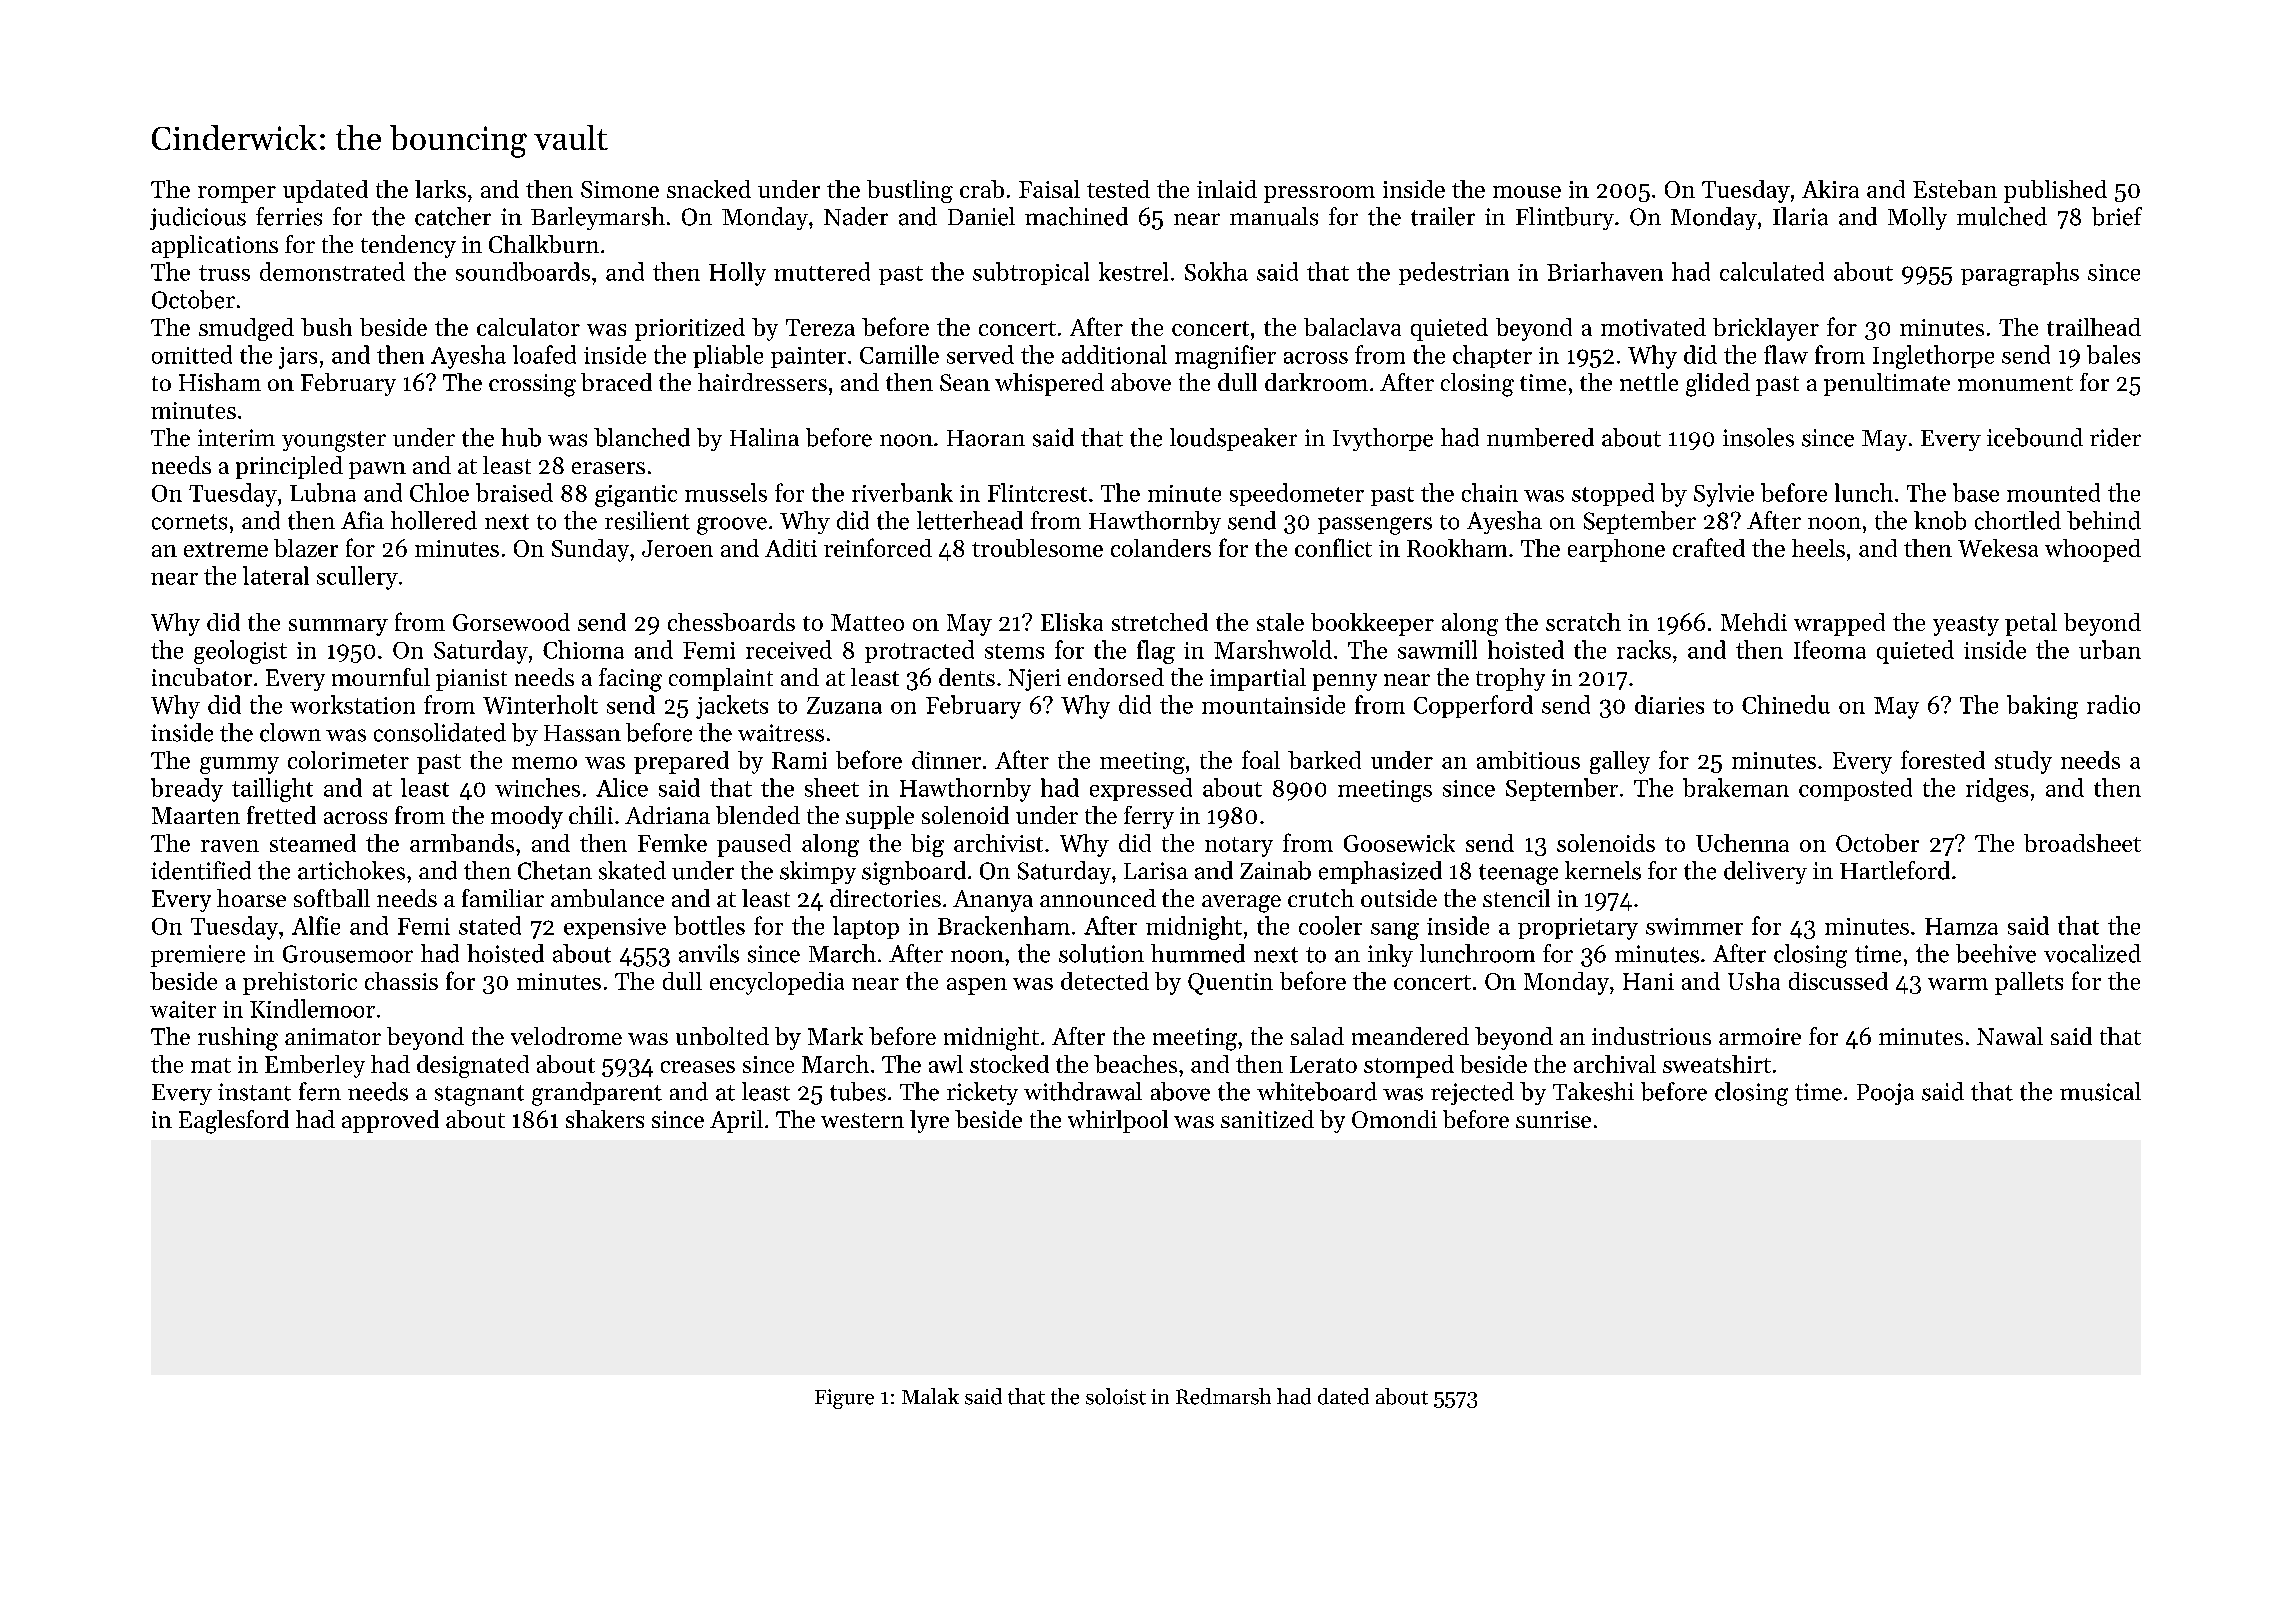  Describe the element at coordinates (1116, 1396) in the screenshot. I see `soloist` at that location.
